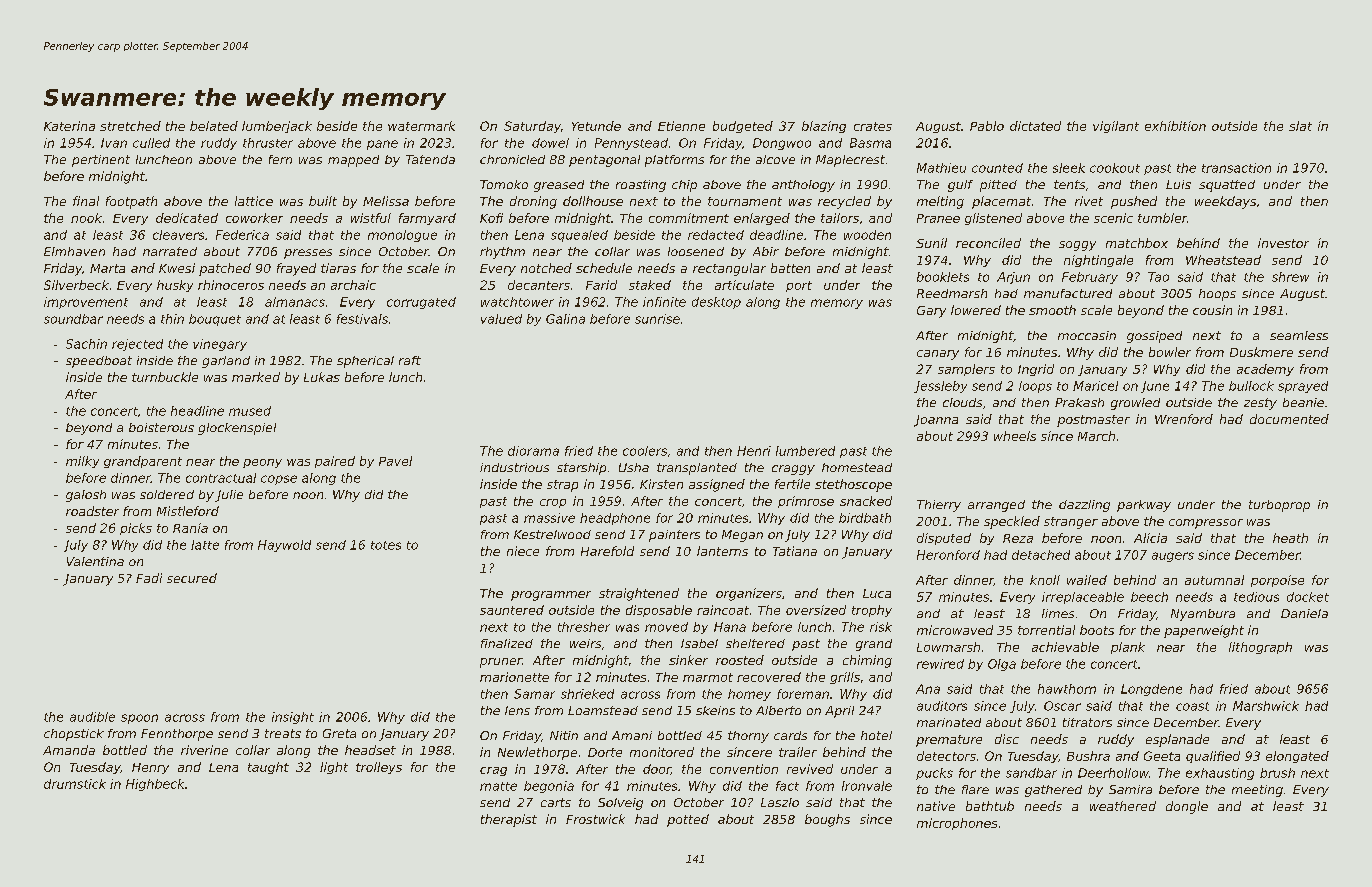 This image has width=1372, height=887. Describe the element at coordinates (1087, 335) in the image. I see `moccasin` at that location.
